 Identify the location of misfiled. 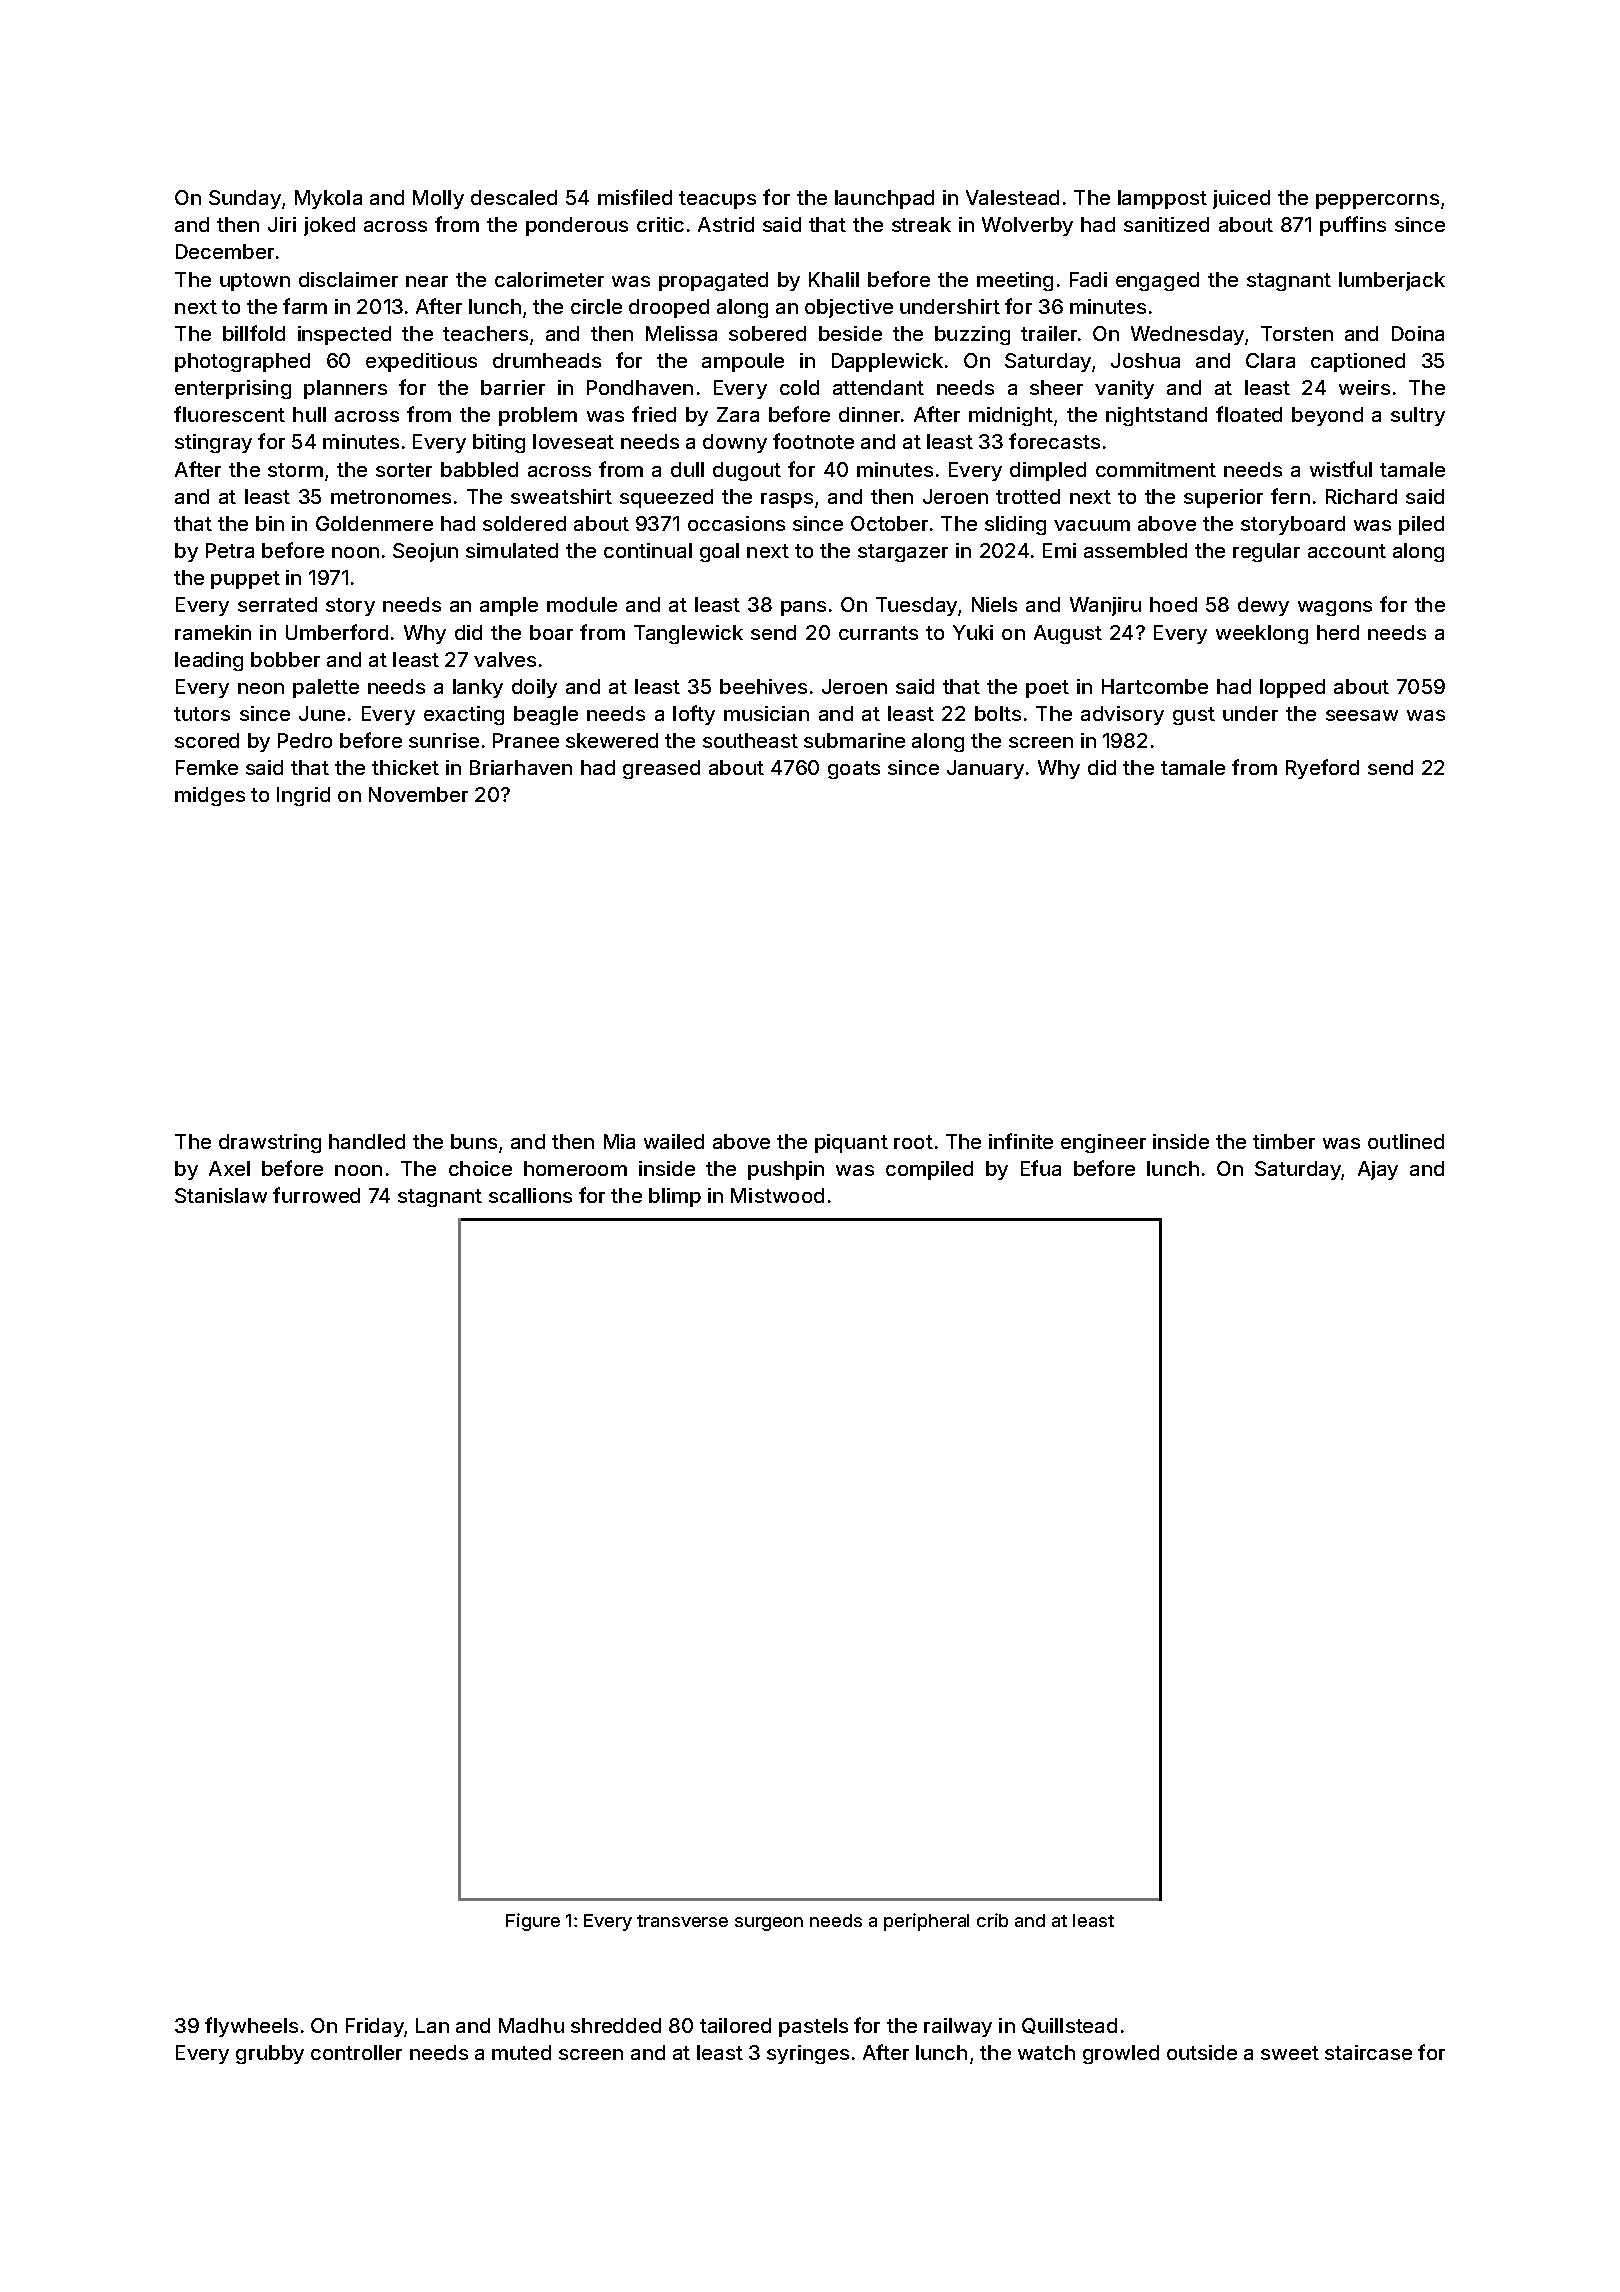
(635, 197).
